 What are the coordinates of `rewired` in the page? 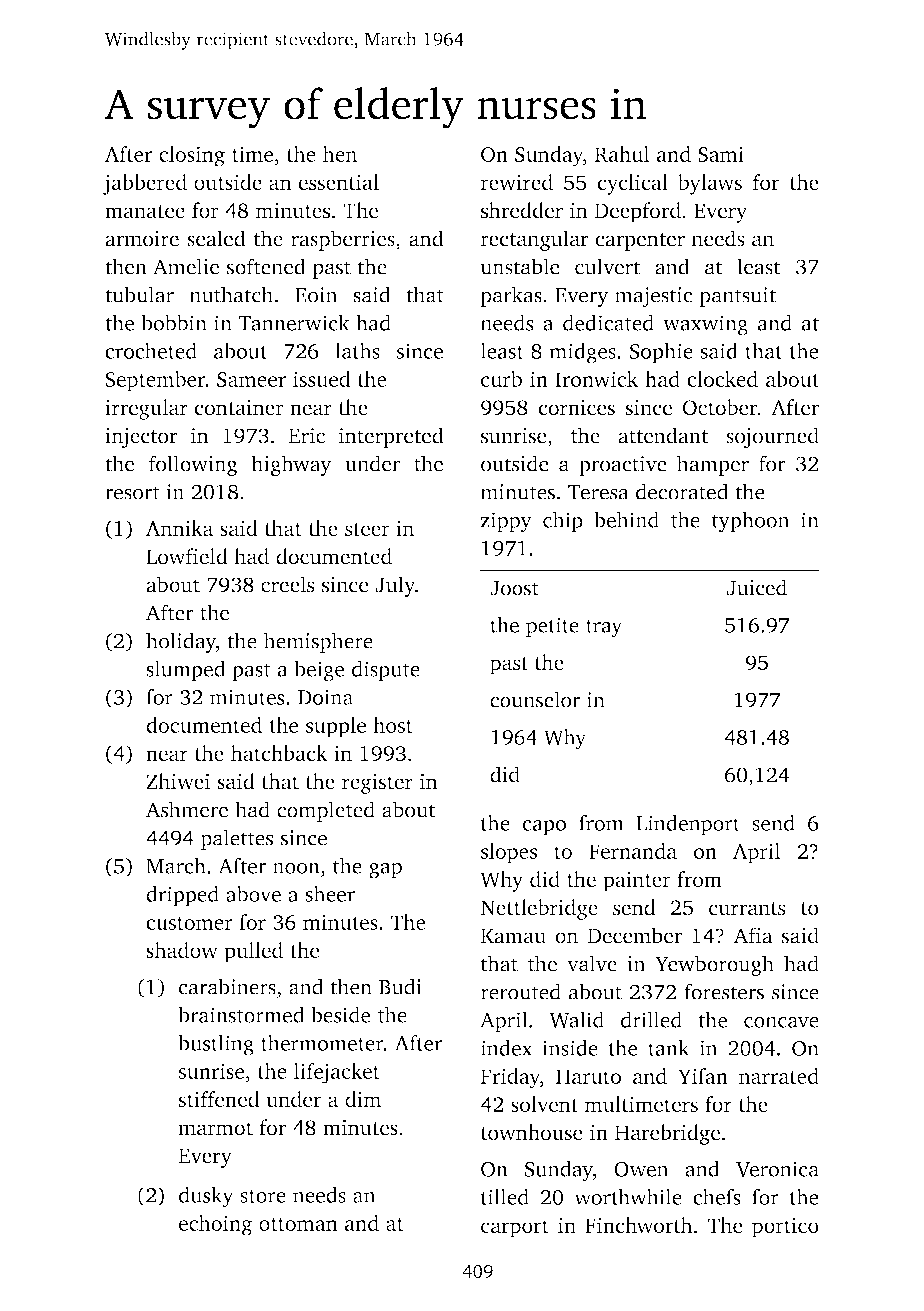 It's located at (516, 182).
